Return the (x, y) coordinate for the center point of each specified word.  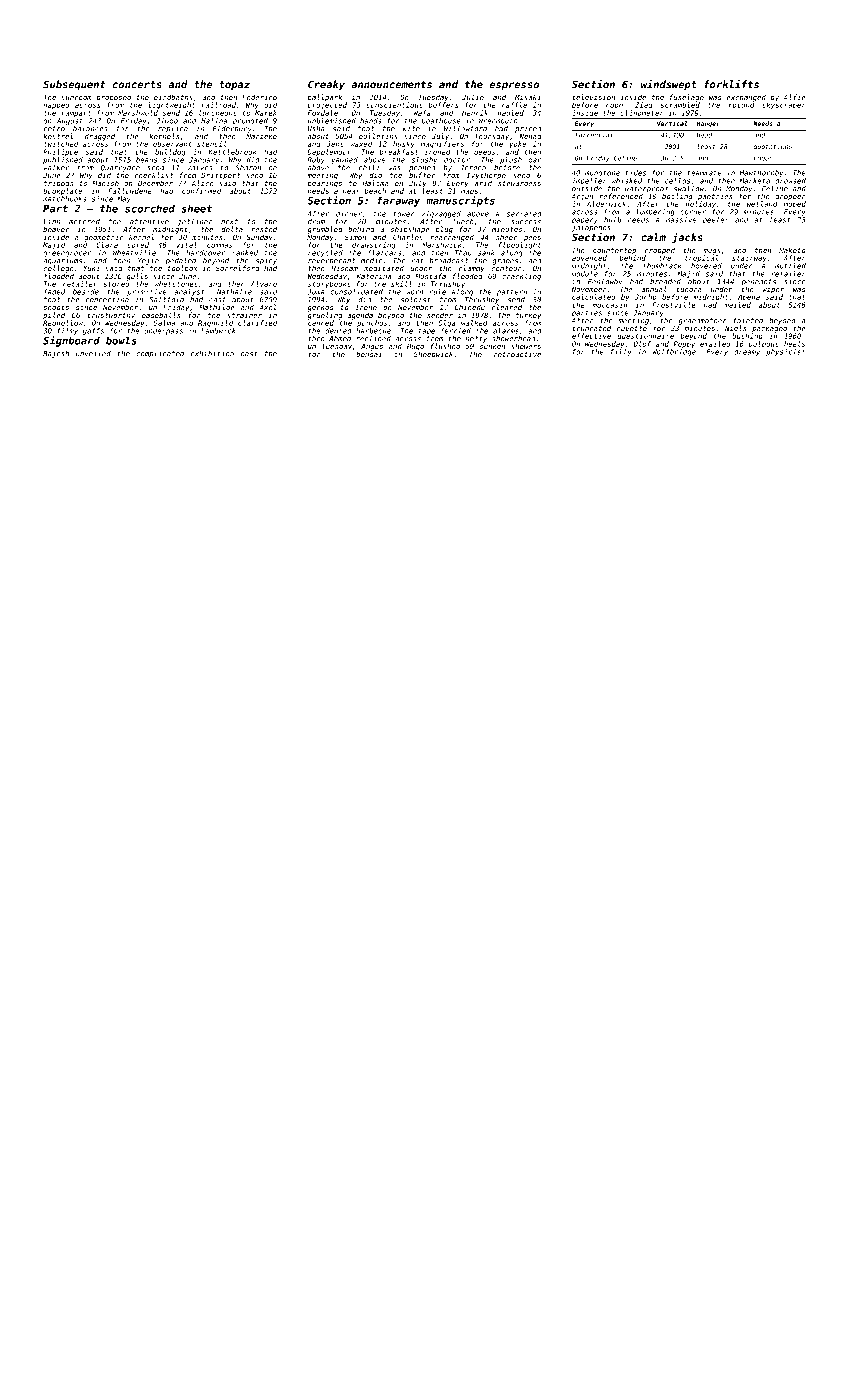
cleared (507, 307)
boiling (677, 197)
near (351, 191)
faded (54, 292)
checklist (154, 175)
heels (794, 344)
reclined (373, 338)
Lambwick (218, 331)
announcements (391, 85)
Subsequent (74, 85)
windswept (669, 85)
